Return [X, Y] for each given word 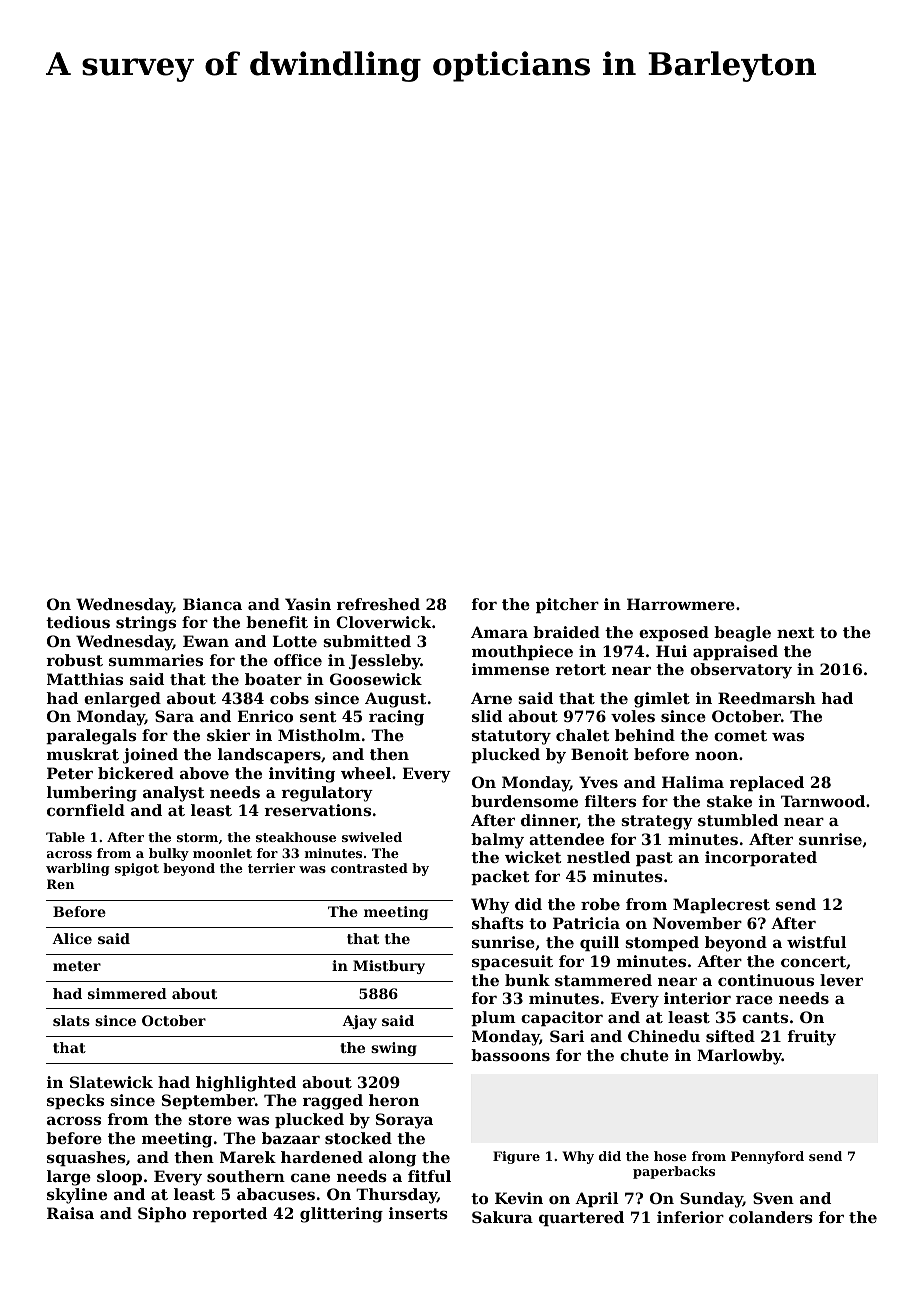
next [795, 632]
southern [246, 1176]
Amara [499, 632]
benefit [277, 622]
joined [150, 756]
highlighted [246, 1084]
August [395, 700]
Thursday [396, 1196]
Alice [72, 938]
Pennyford [767, 1157]
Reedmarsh [767, 698]
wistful [816, 942]
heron [394, 1100]
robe [600, 904]
